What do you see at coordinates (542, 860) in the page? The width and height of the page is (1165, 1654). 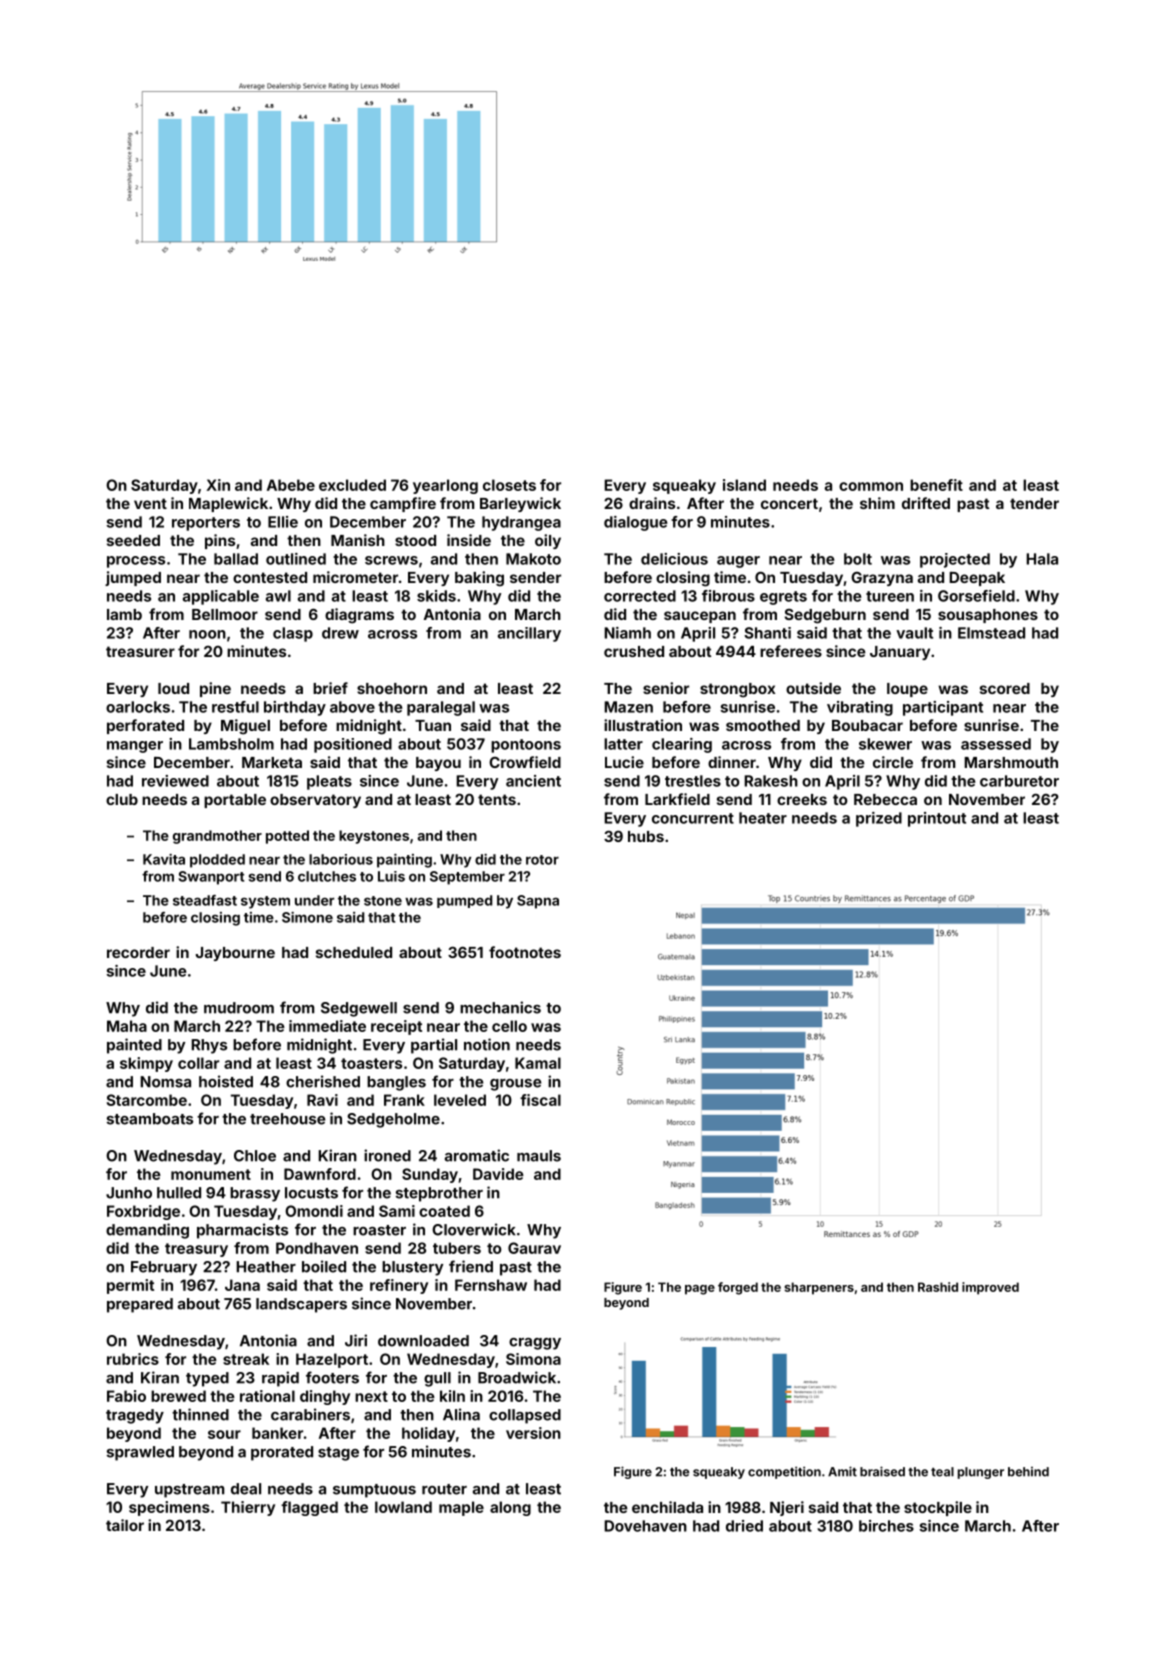 I see `rotor` at bounding box center [542, 860].
